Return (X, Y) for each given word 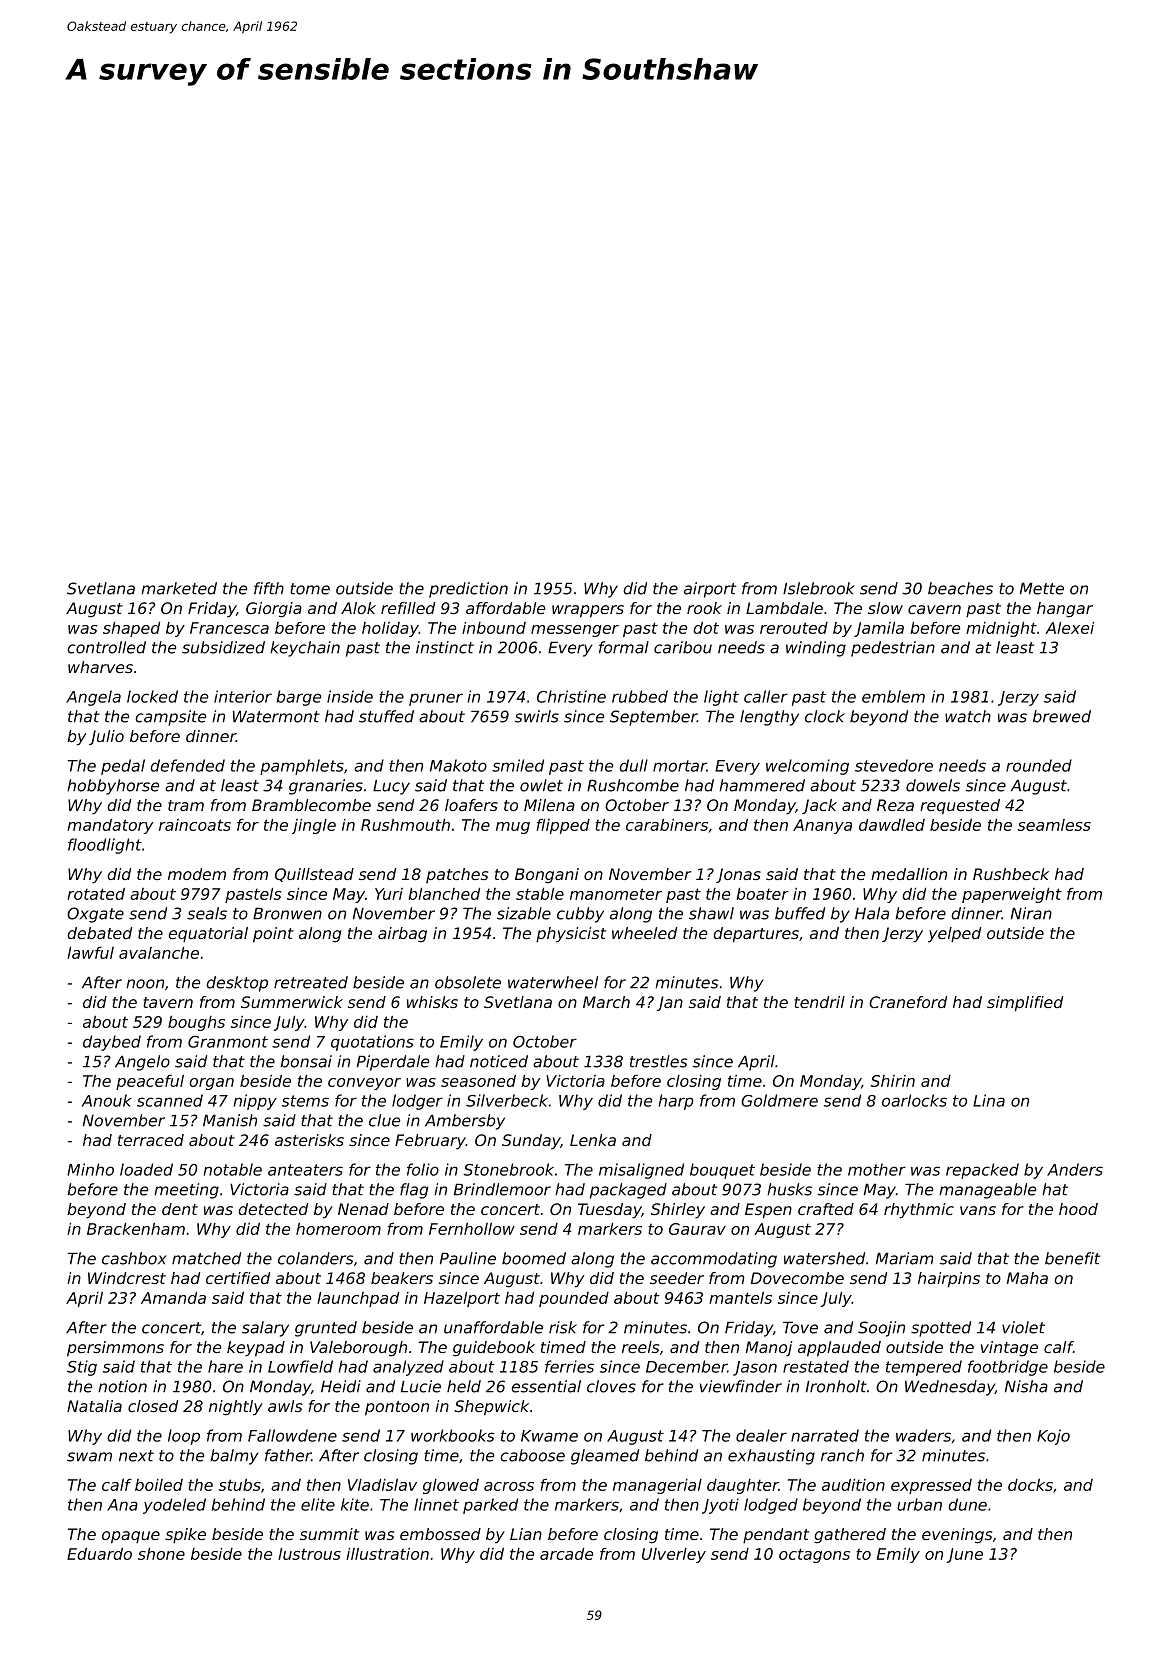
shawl (711, 913)
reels (640, 1347)
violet (1023, 1327)
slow (885, 608)
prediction (468, 590)
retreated (311, 982)
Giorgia (274, 610)
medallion (909, 874)
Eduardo (99, 1554)
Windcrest (127, 1278)
